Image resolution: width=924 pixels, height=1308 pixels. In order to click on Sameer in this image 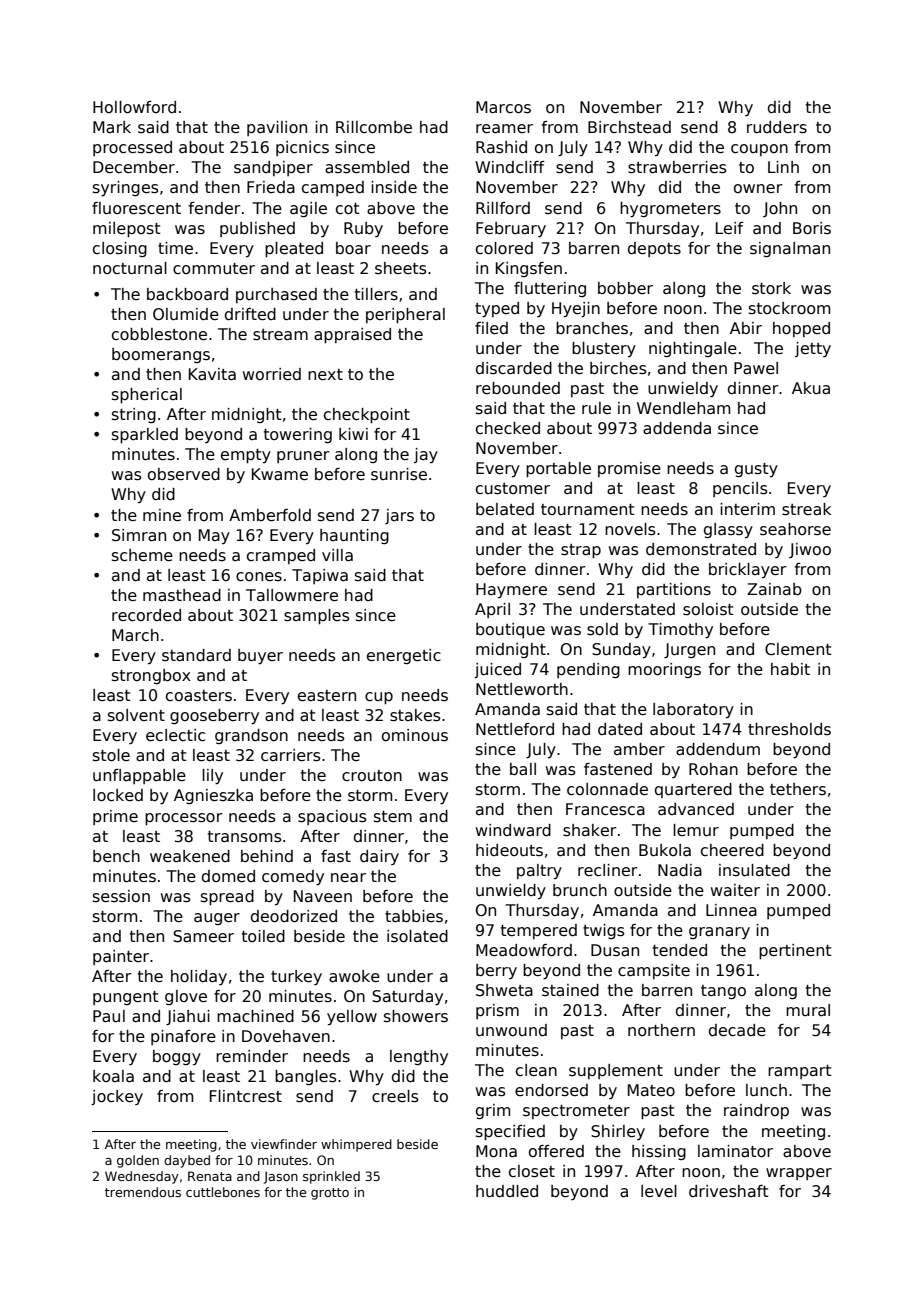, I will do `click(203, 936)`.
